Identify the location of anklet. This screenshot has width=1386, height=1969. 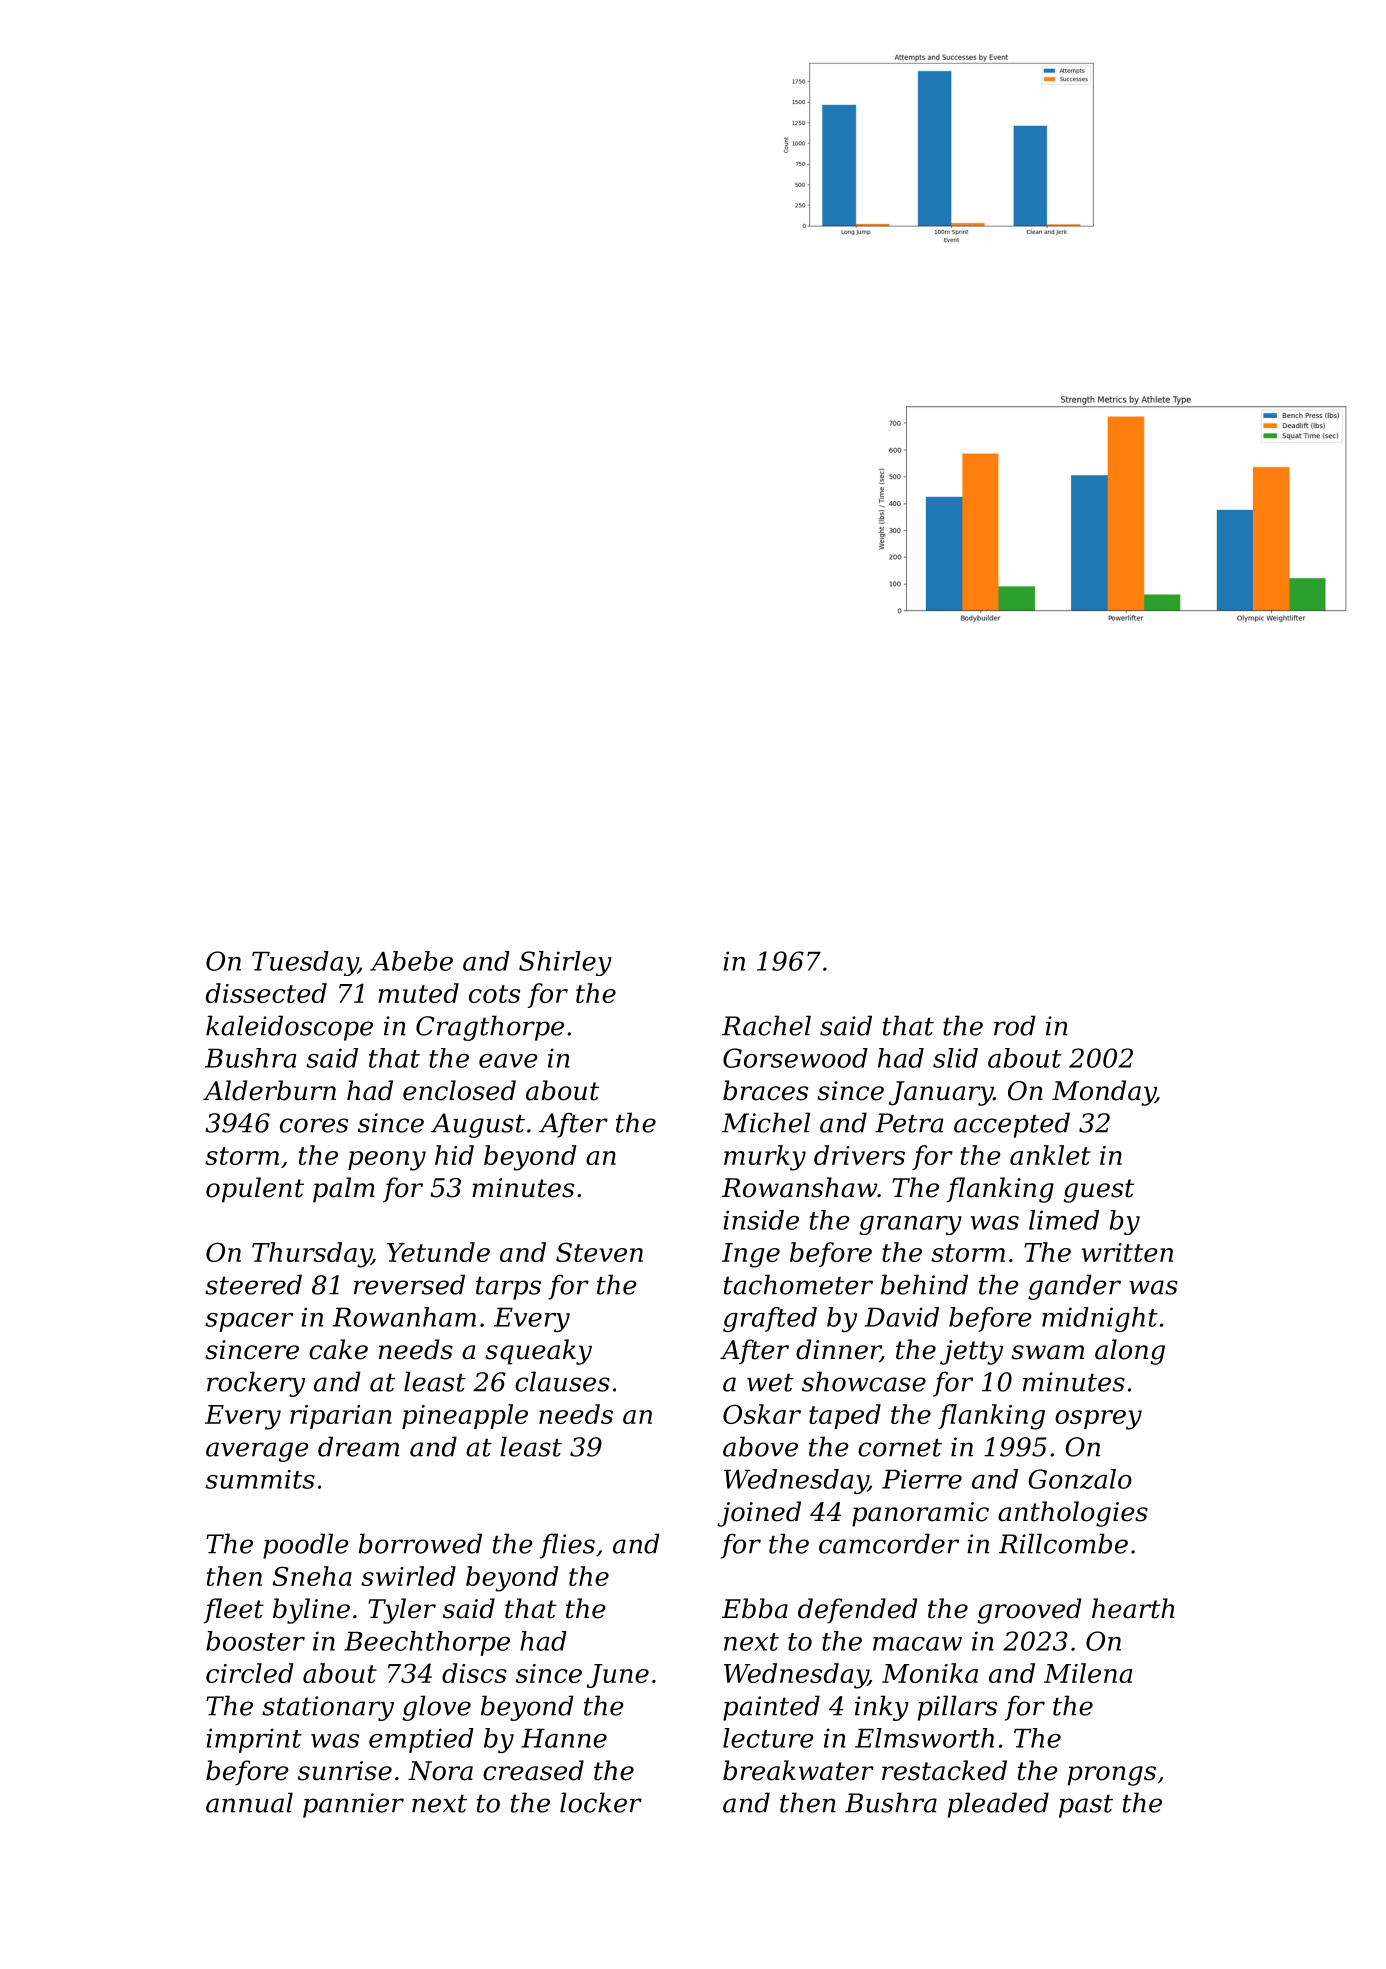
(1050, 1155).
